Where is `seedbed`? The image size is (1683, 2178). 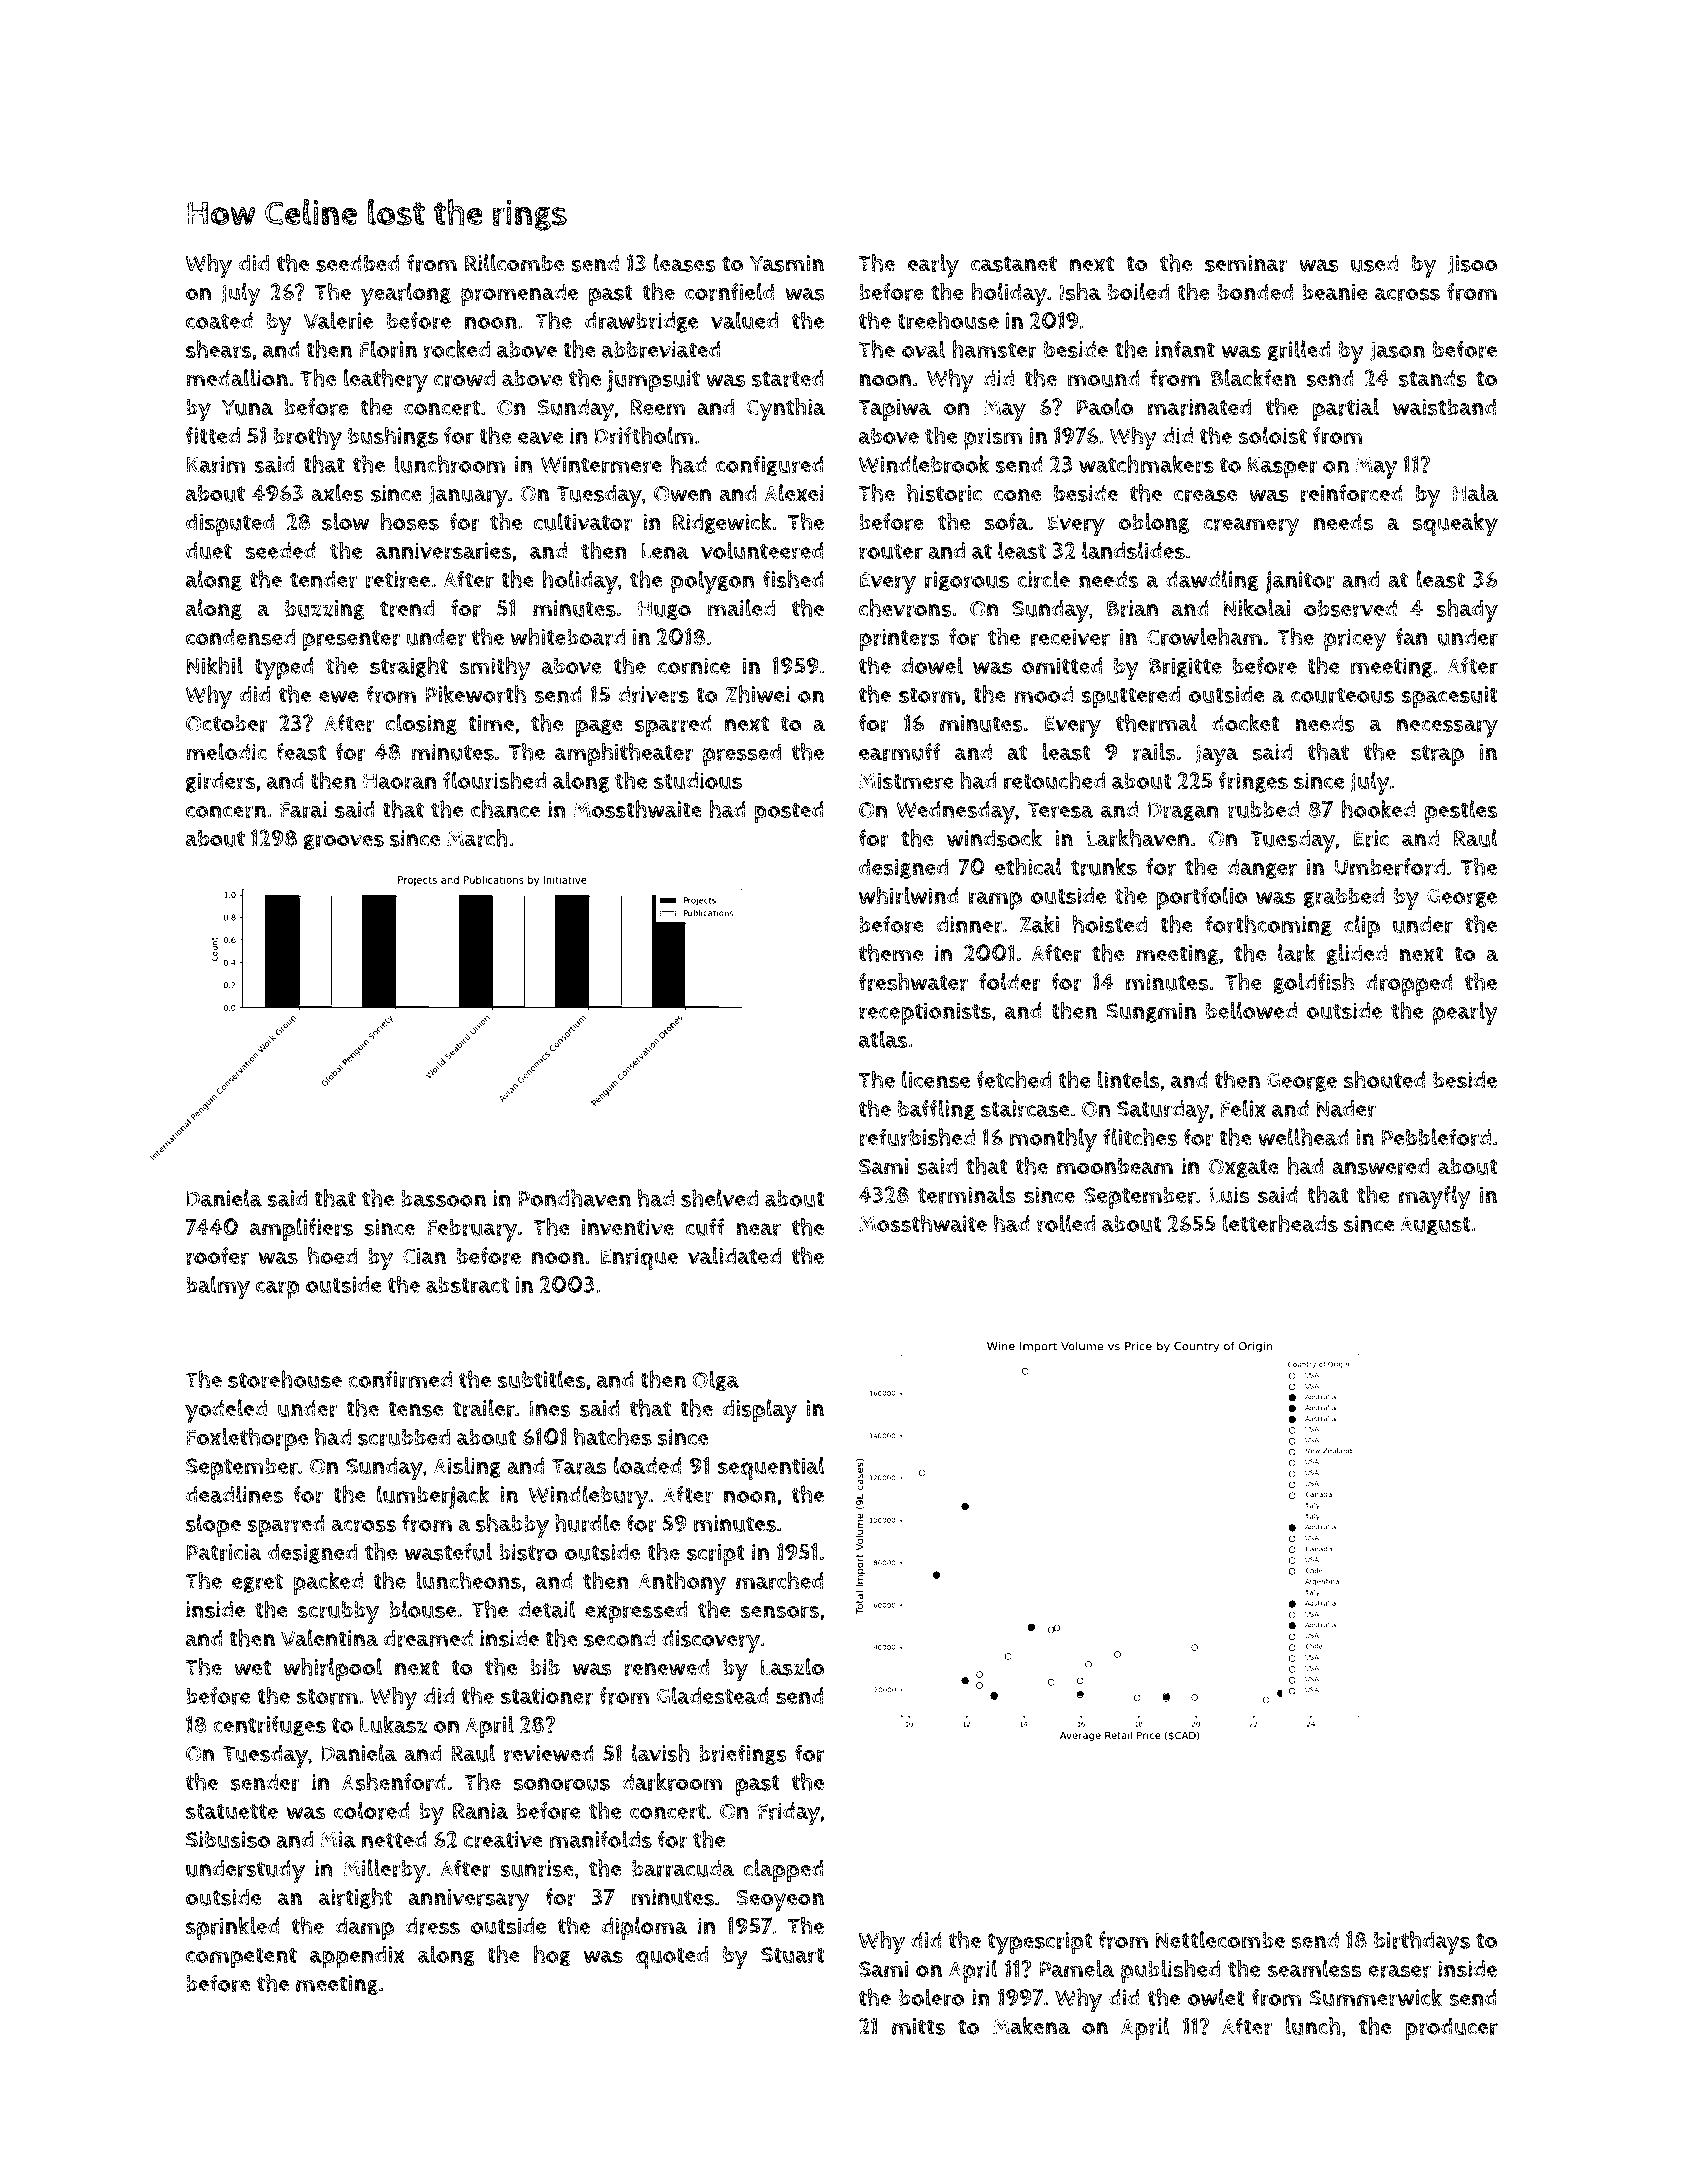 seedbed is located at coordinates (358, 263).
